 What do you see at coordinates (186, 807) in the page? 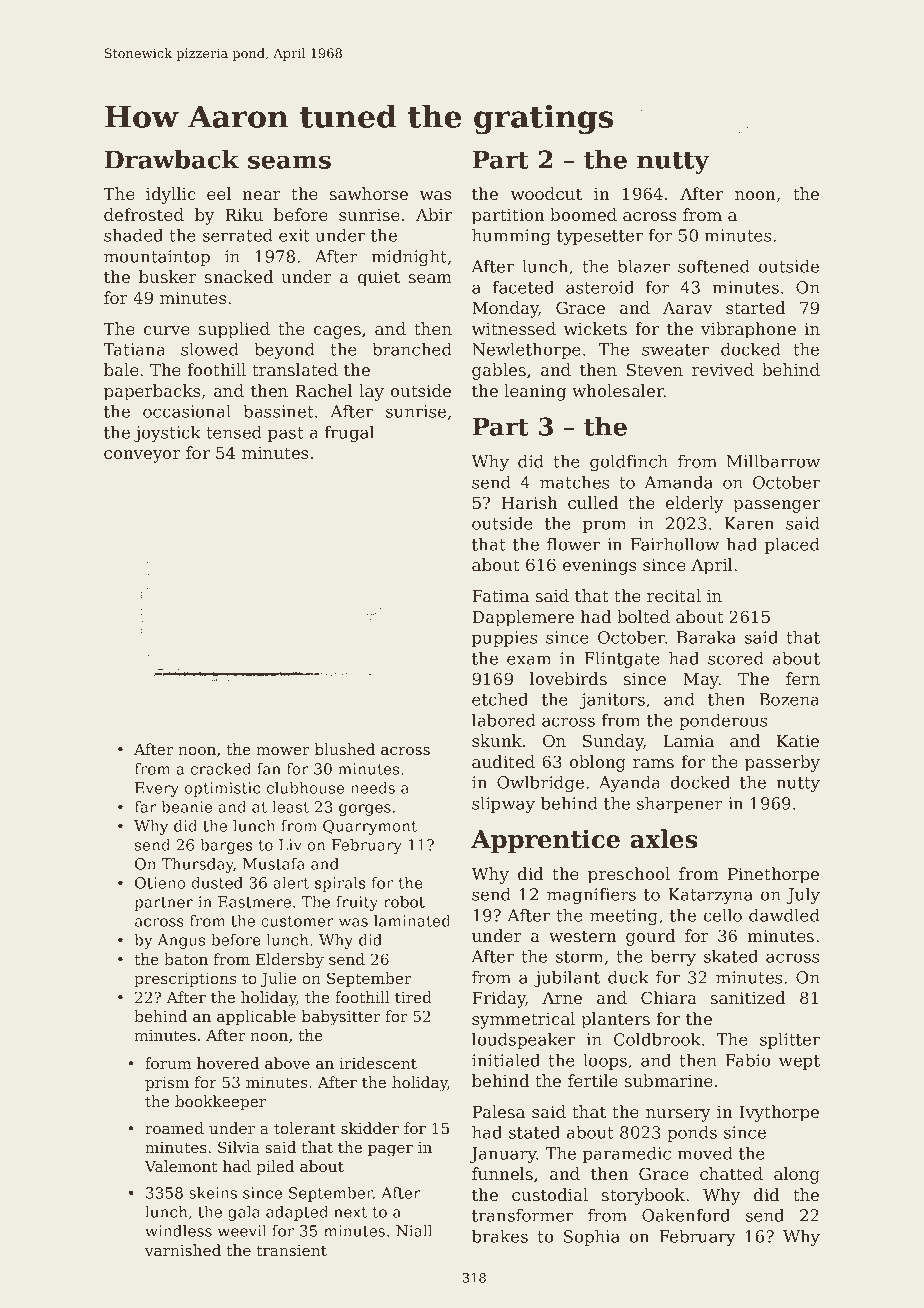
I see `beanie` at bounding box center [186, 807].
